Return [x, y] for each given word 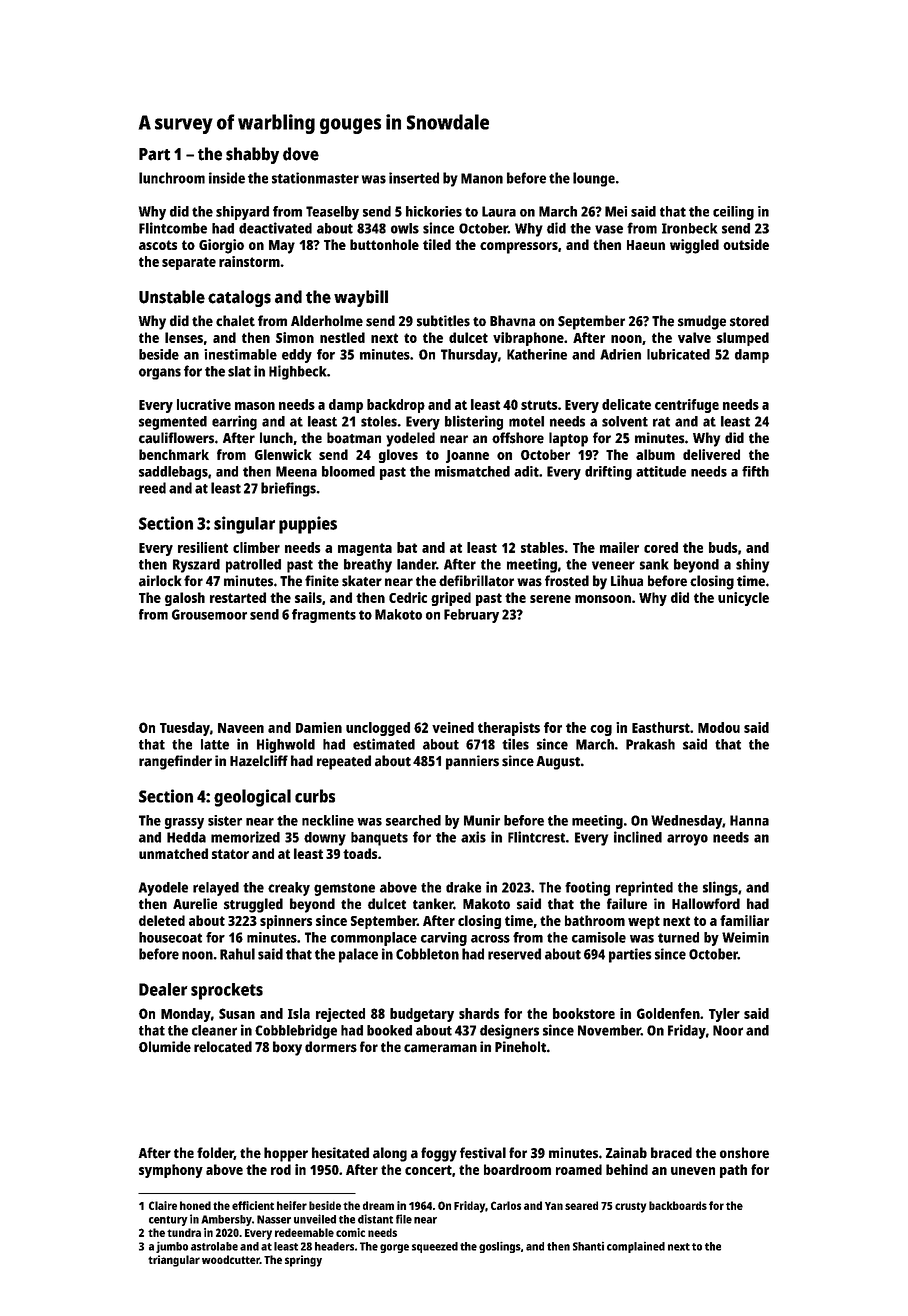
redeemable [304, 1232]
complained [636, 1247]
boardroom [517, 1169]
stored [749, 321]
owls [405, 228]
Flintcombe [173, 228]
